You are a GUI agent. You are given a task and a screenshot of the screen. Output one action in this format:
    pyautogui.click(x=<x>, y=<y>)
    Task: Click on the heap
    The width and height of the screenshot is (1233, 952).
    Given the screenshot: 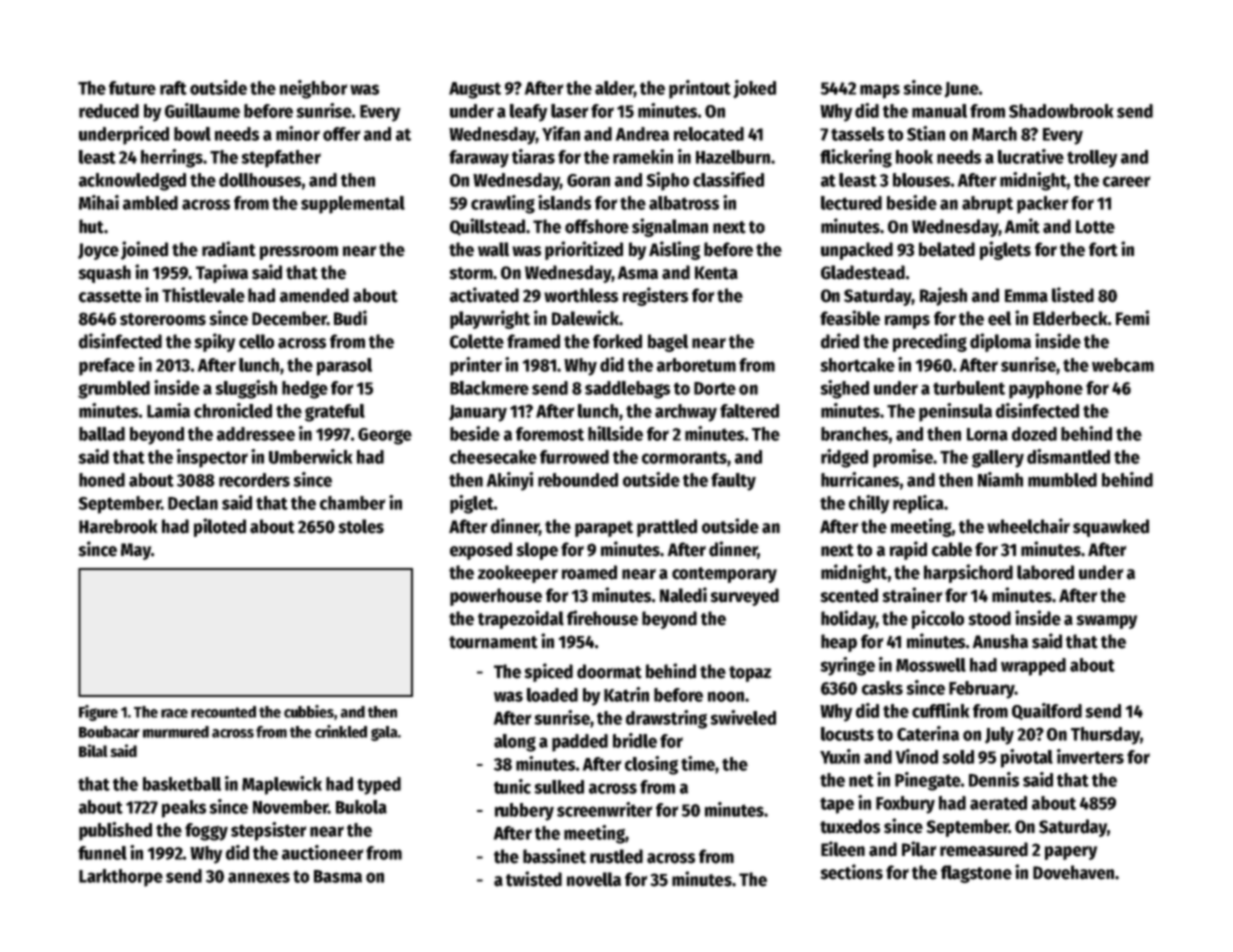 What is the action you would take?
    pyautogui.click(x=839, y=643)
